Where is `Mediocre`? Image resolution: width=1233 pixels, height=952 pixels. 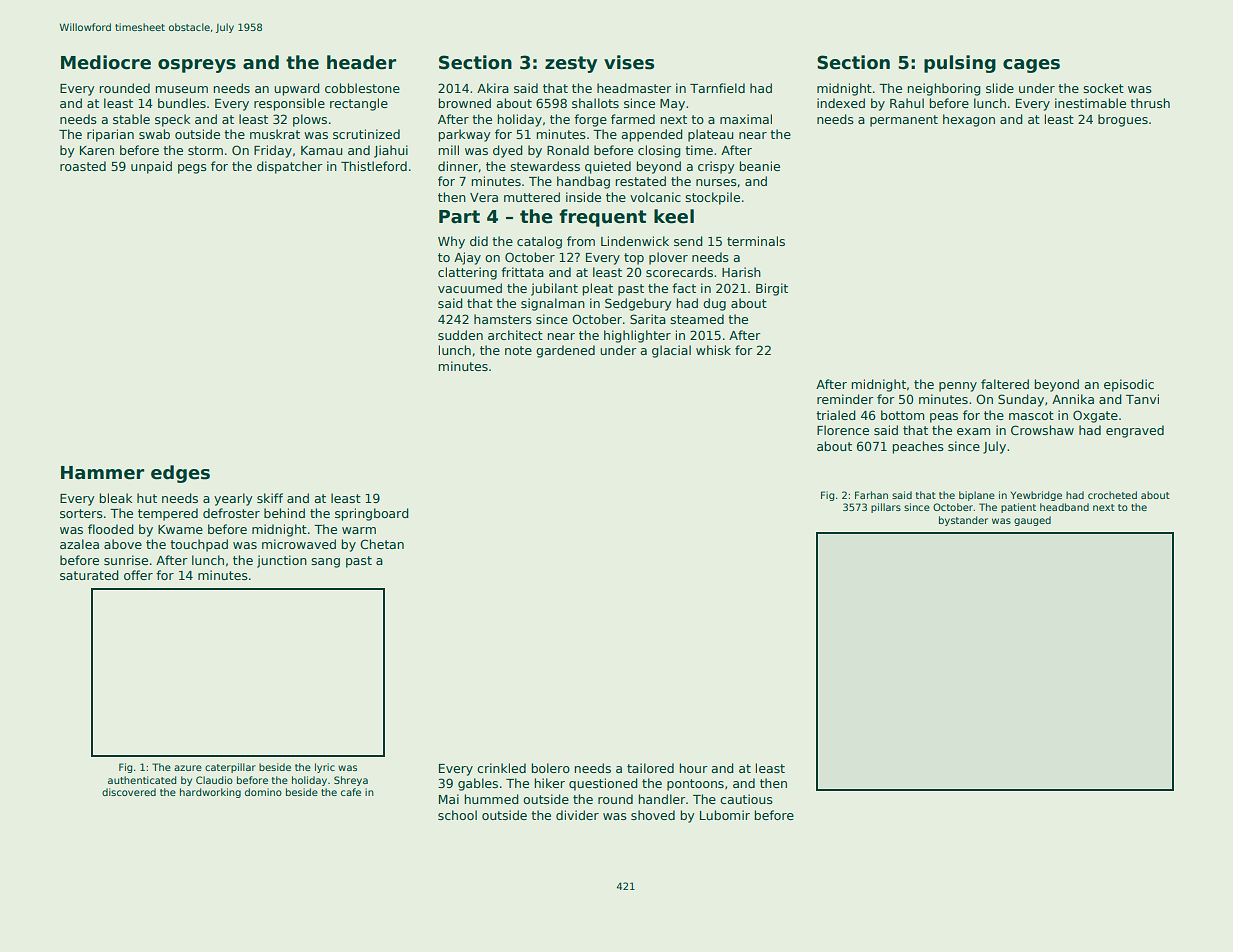 Mediocre is located at coordinates (106, 62).
